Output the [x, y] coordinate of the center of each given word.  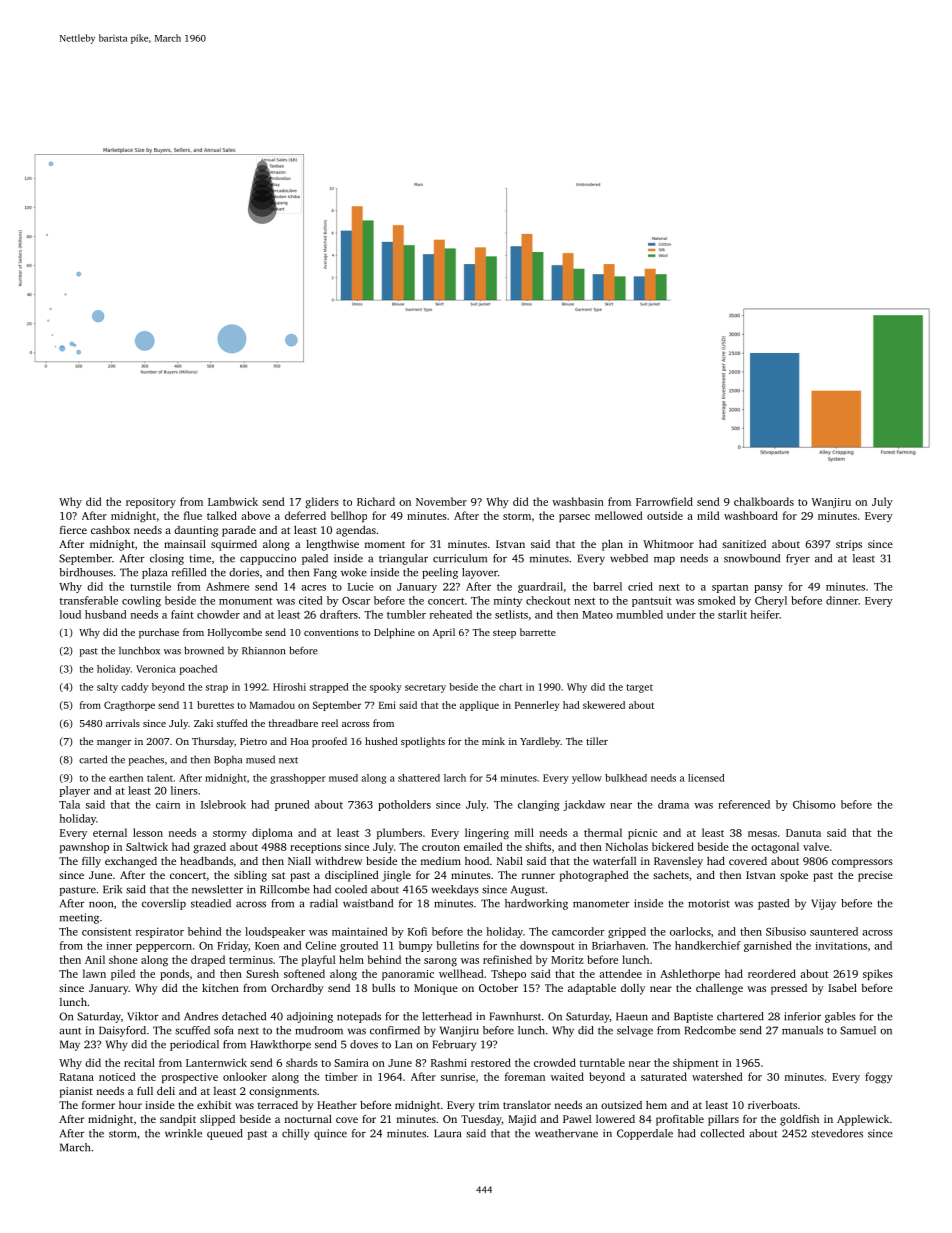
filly [91, 862]
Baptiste [693, 1017]
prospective [190, 1078]
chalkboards [764, 501]
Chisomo [814, 804]
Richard [376, 501]
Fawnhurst [515, 1016]
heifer [764, 614]
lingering [487, 834]
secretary [425, 688]
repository [151, 503]
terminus [251, 960]
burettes [215, 705]
